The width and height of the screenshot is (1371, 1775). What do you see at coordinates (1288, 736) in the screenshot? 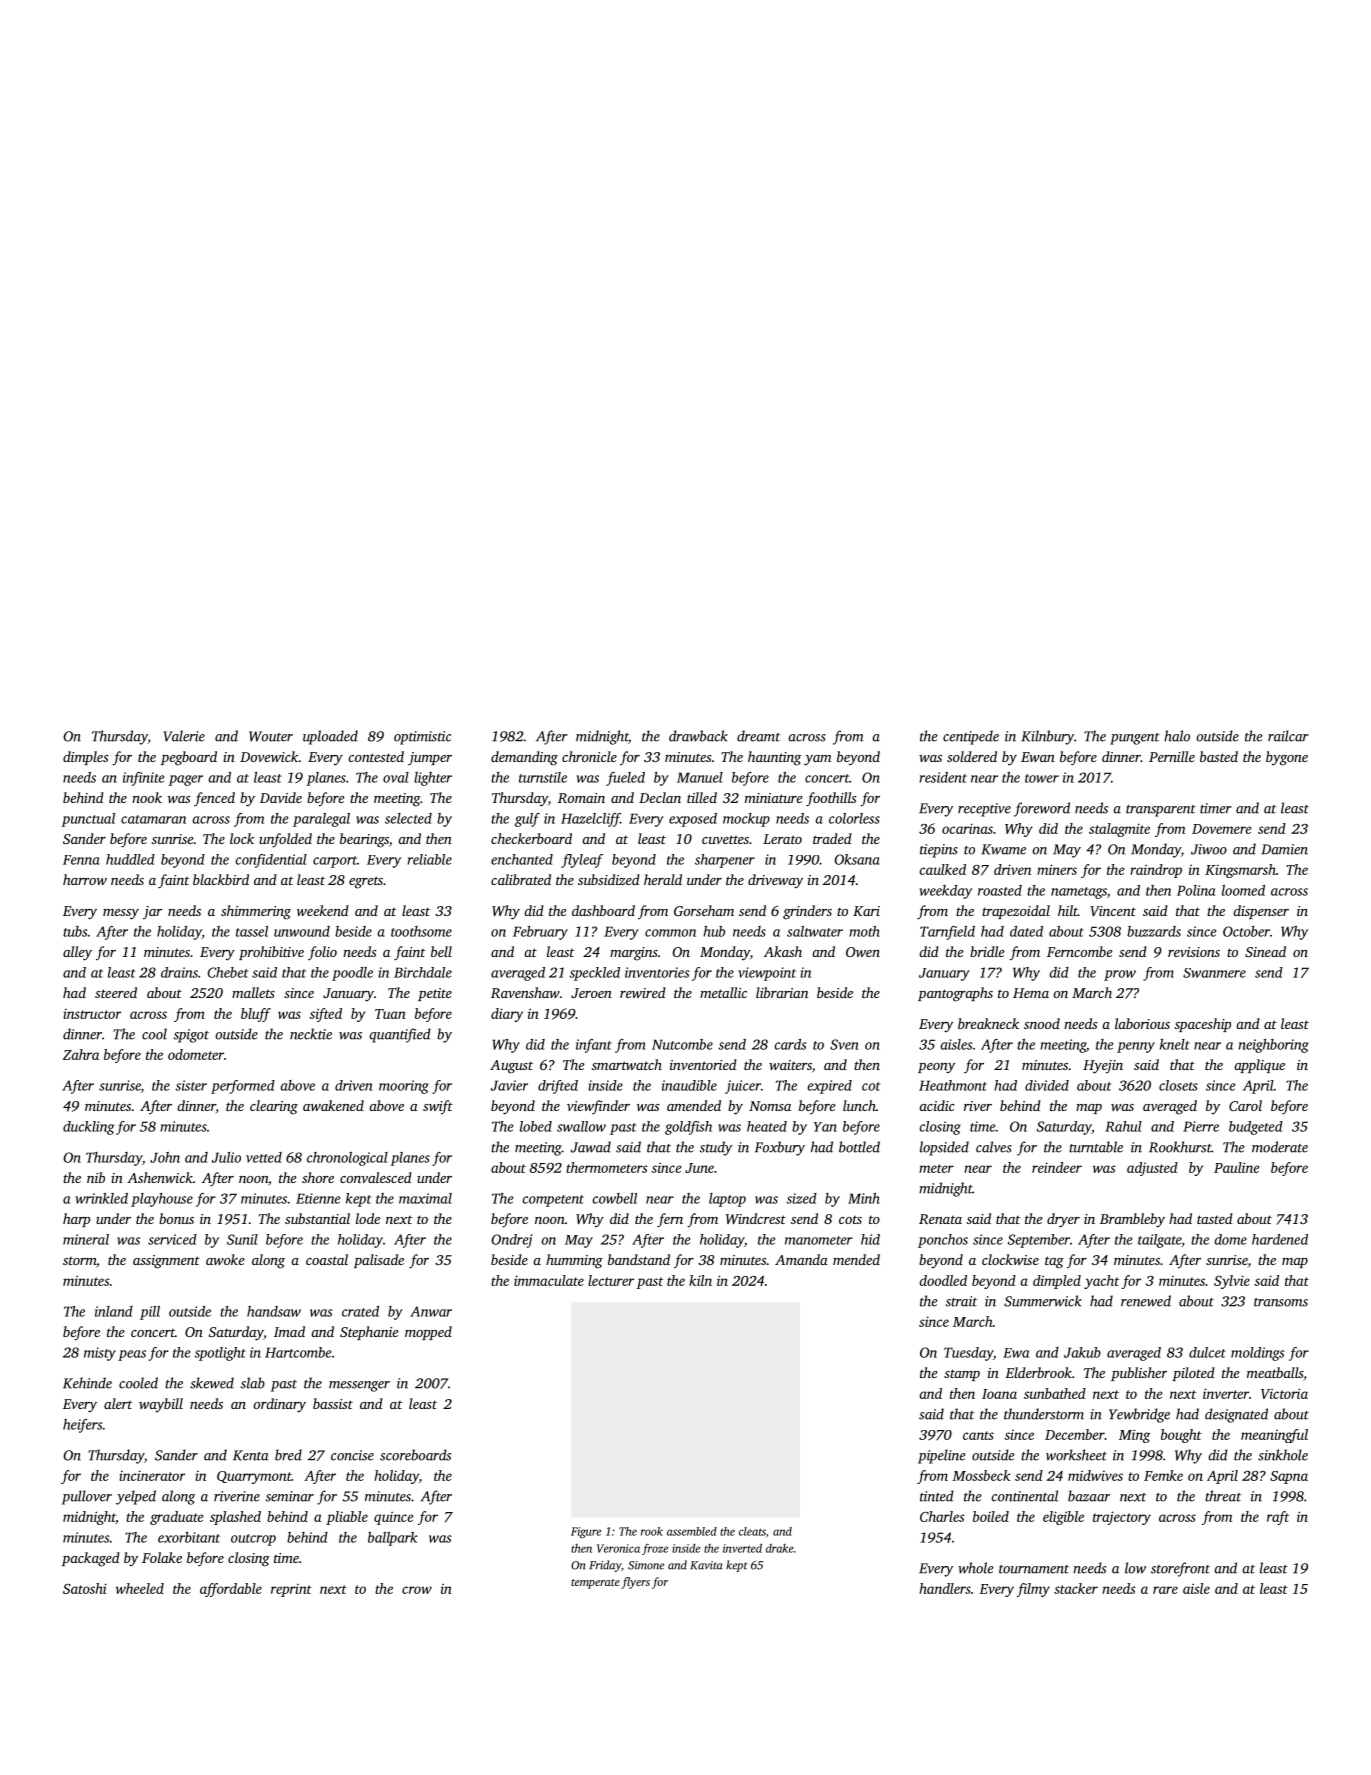
I see `railcar` at bounding box center [1288, 736].
